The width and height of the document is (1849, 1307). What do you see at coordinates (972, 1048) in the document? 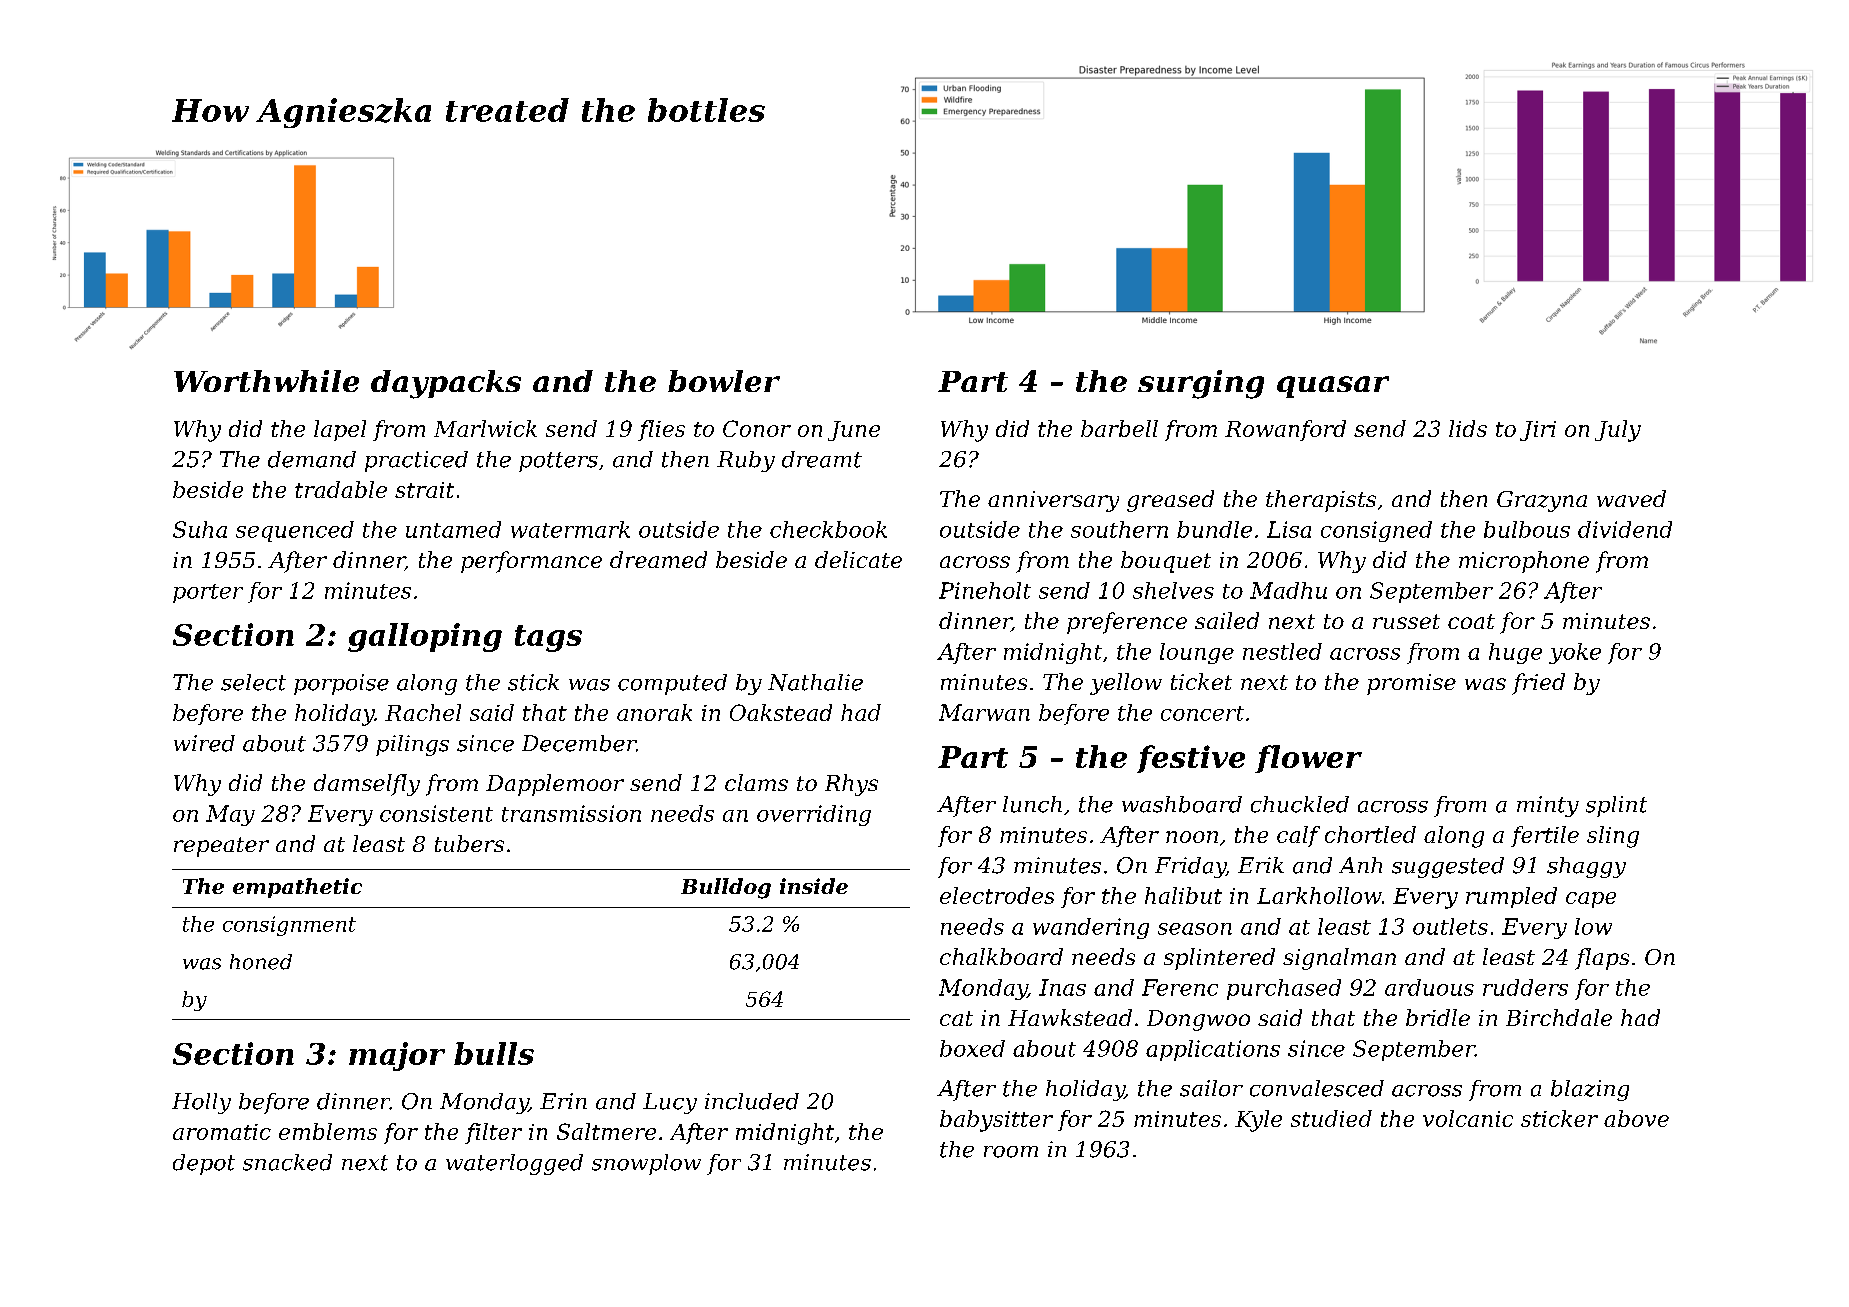
I see `boxed` at bounding box center [972, 1048].
